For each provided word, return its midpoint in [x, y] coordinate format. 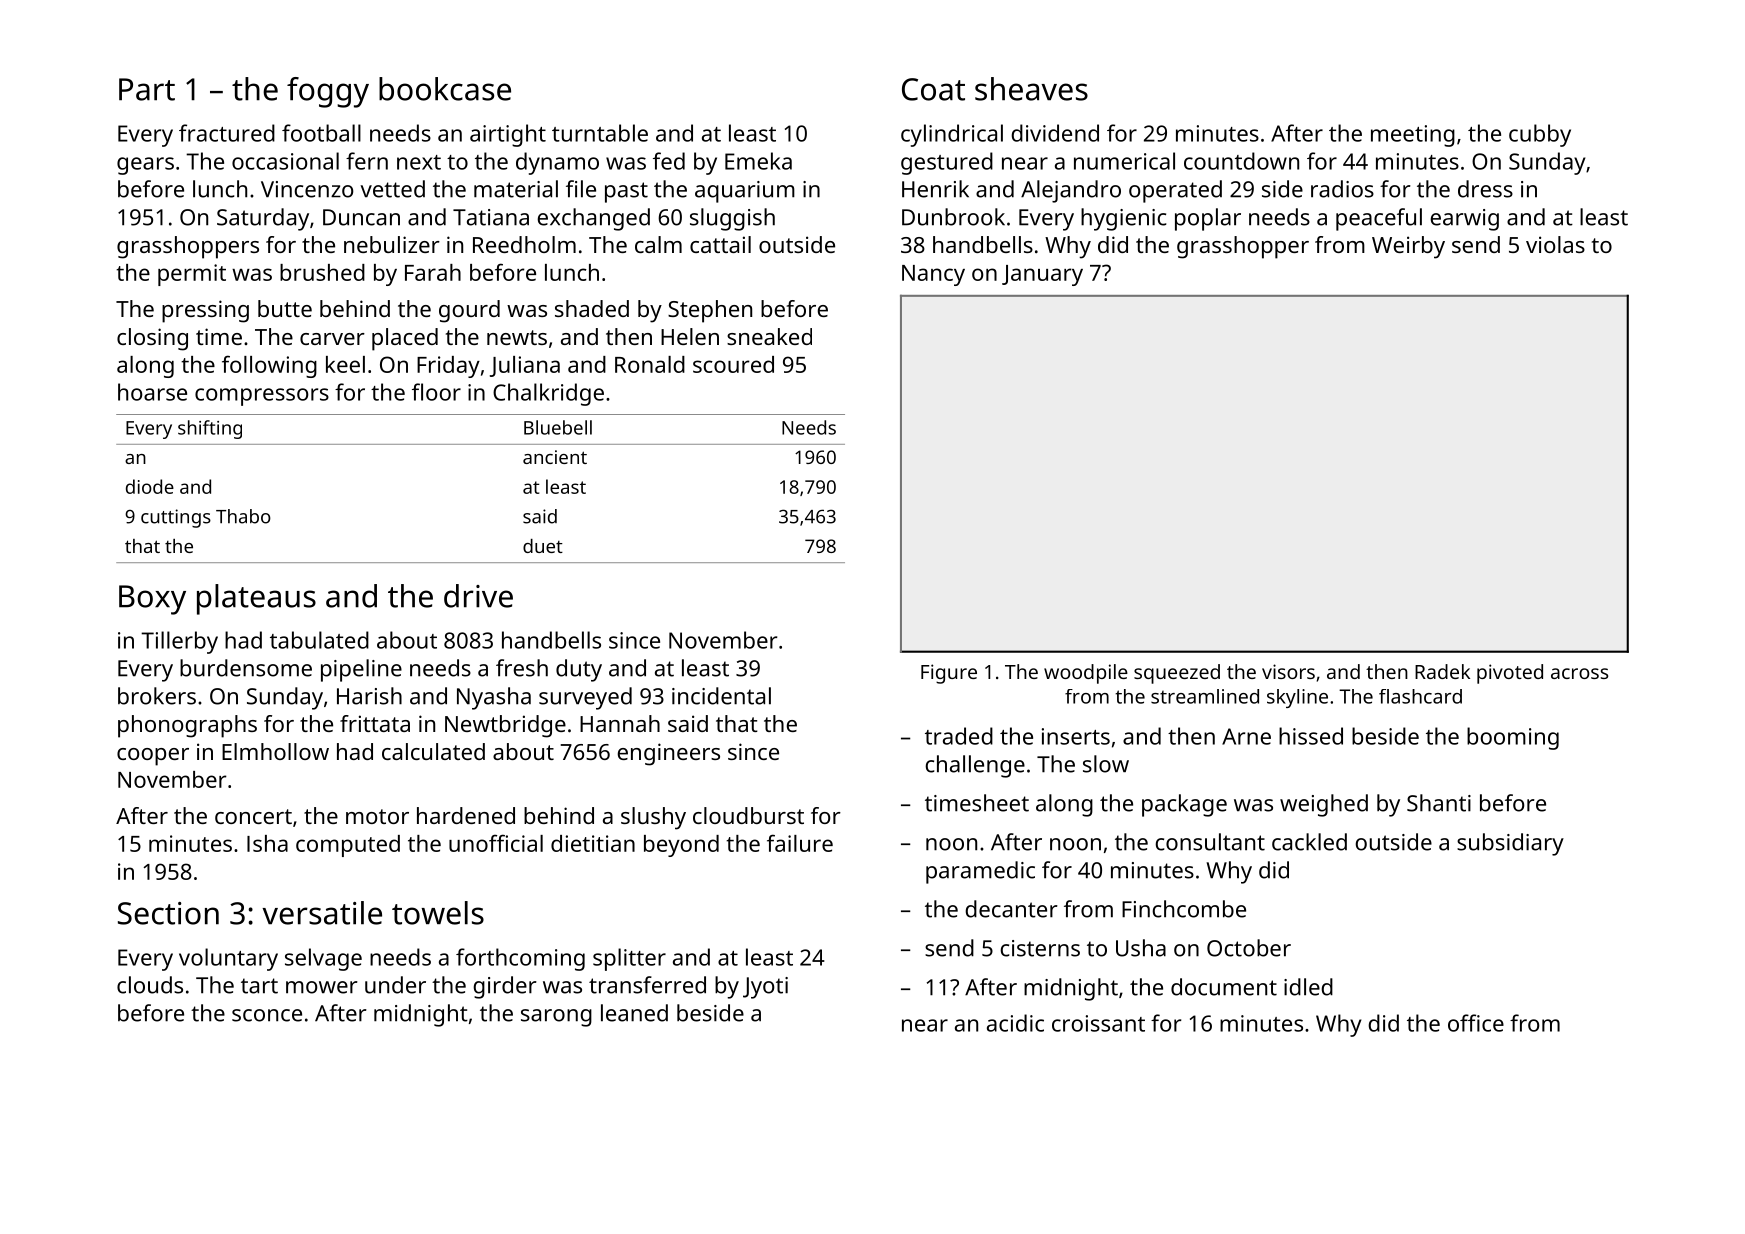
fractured [227, 133]
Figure [949, 674]
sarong [556, 1018]
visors [1288, 671]
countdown [1241, 161]
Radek [1442, 671]
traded [959, 736]
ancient [555, 457]
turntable [600, 133]
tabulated [319, 640]
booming [1513, 738]
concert [253, 816]
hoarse [152, 392]
